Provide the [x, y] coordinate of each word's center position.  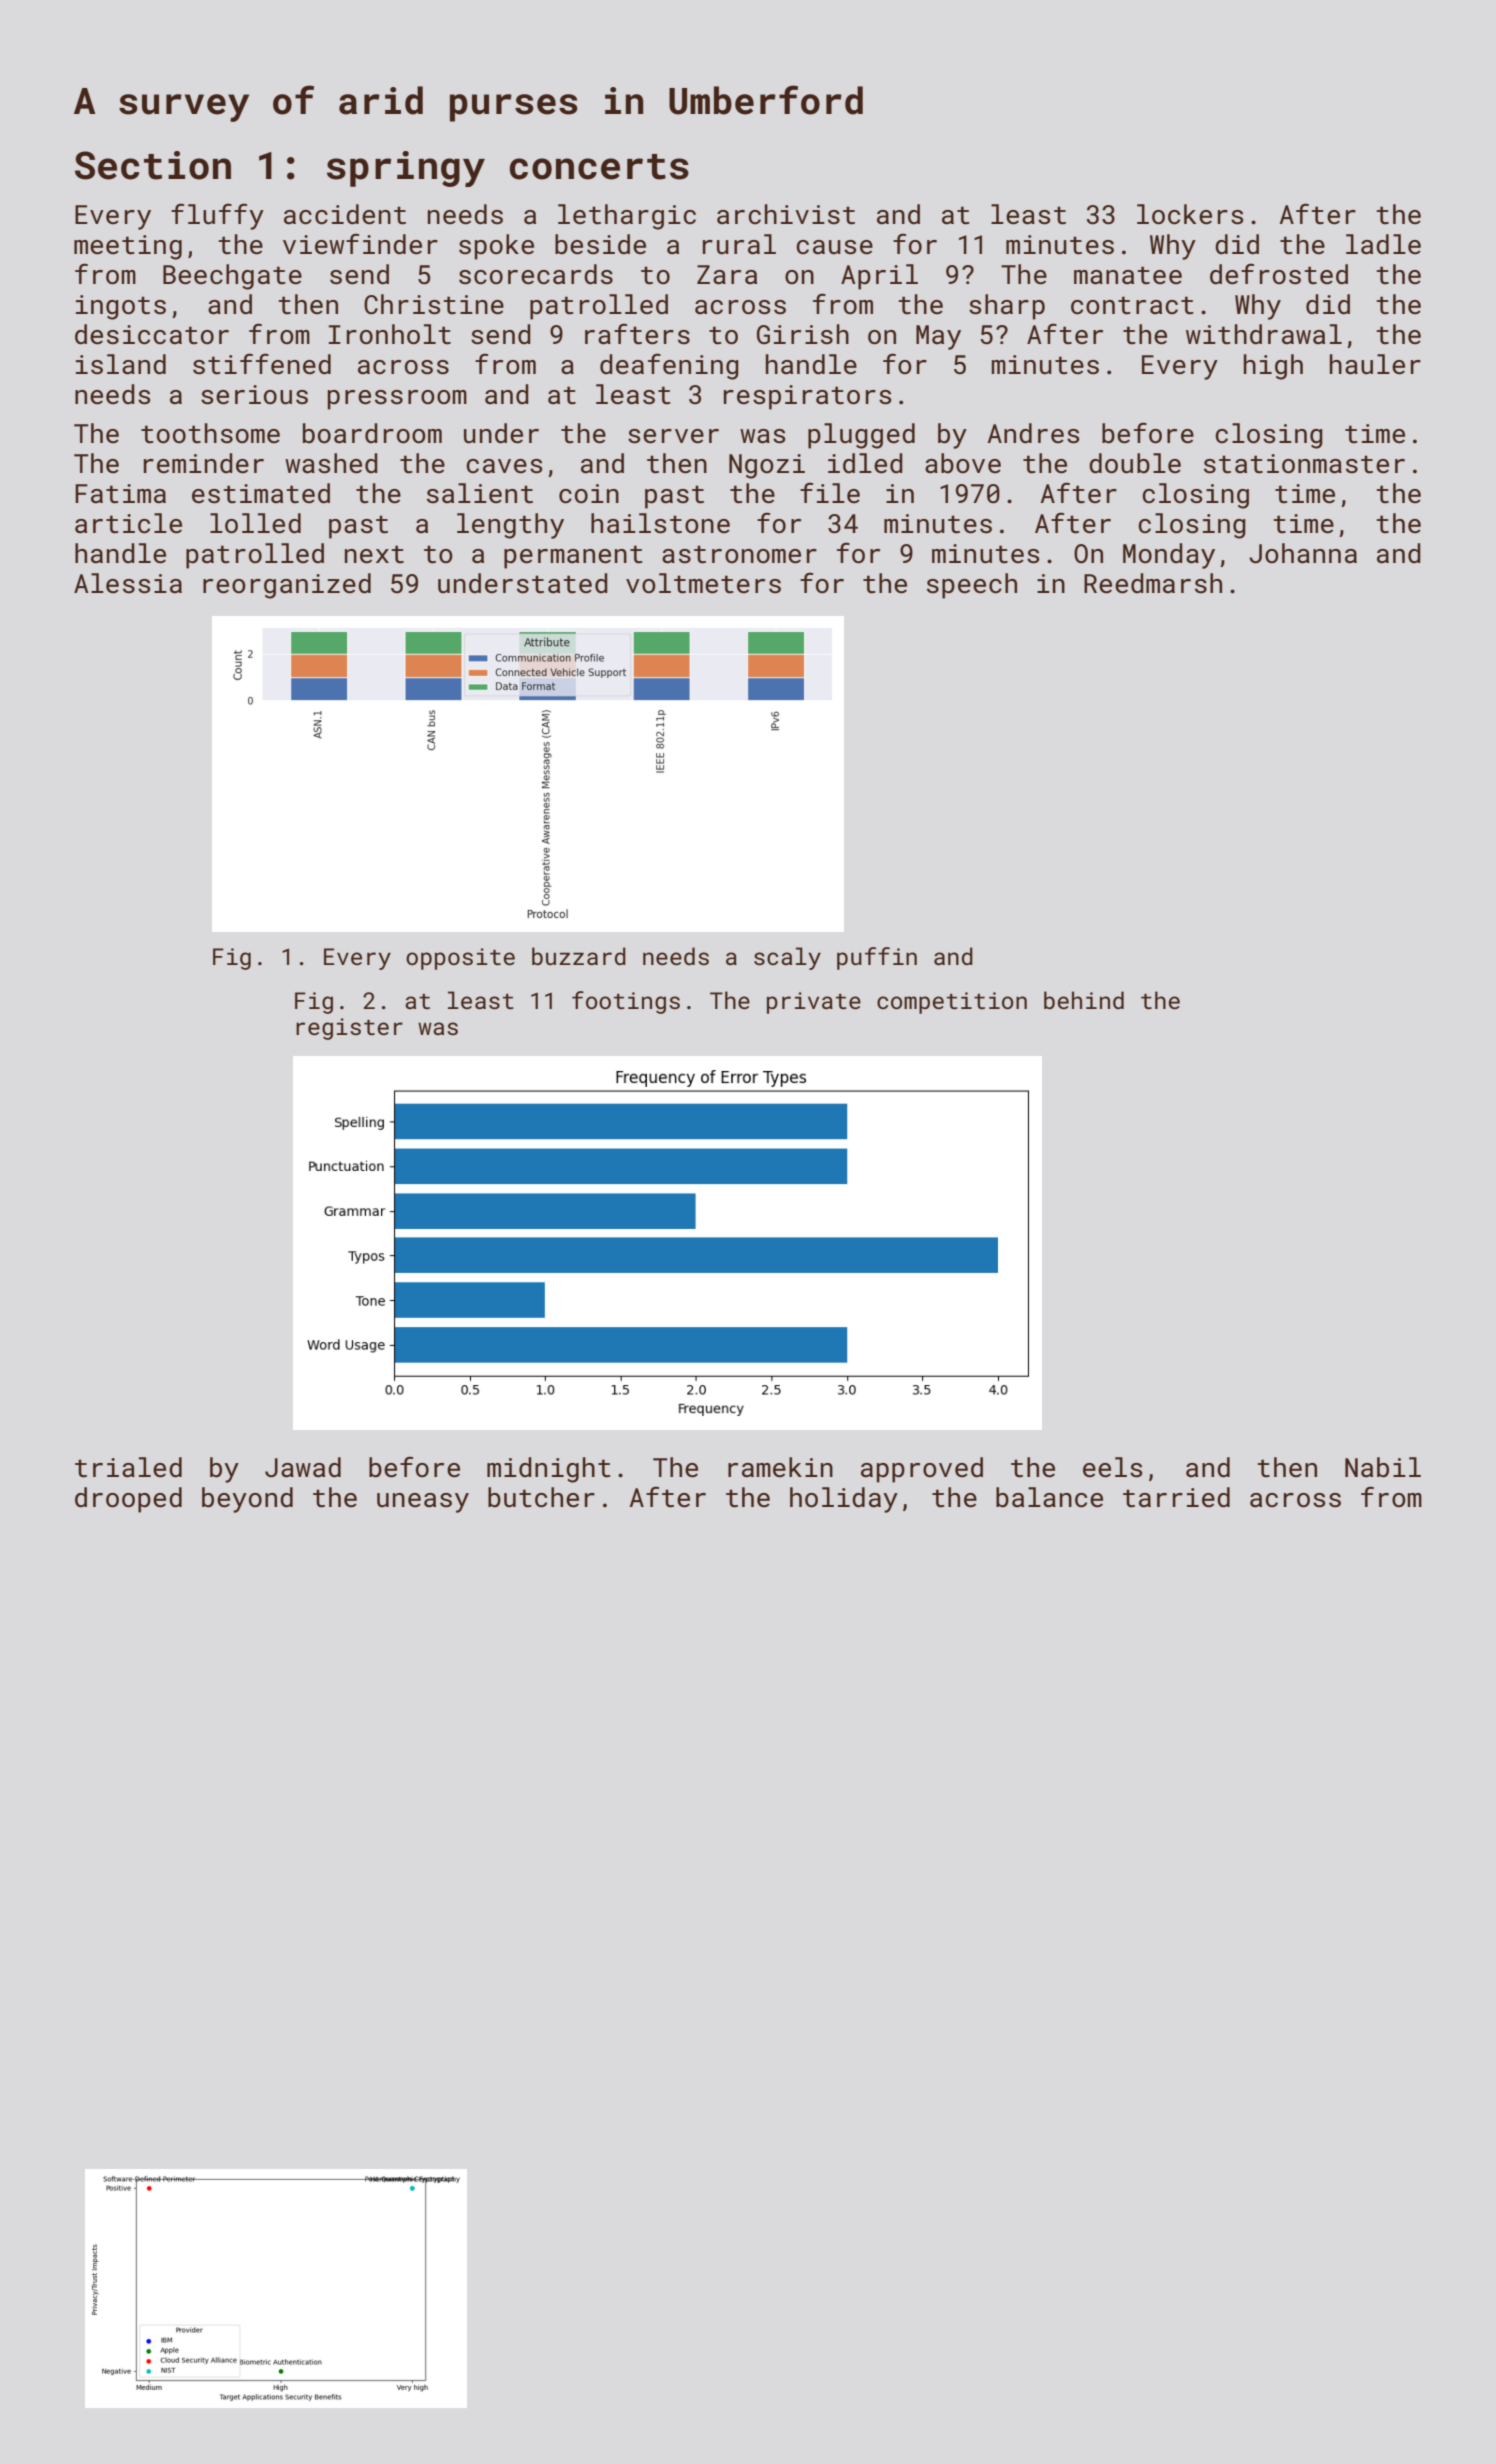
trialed [128, 1467]
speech [972, 586]
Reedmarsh [1153, 583]
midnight [548, 1470]
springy [406, 169]
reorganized [287, 586]
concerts [599, 167]
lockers [1190, 214]
